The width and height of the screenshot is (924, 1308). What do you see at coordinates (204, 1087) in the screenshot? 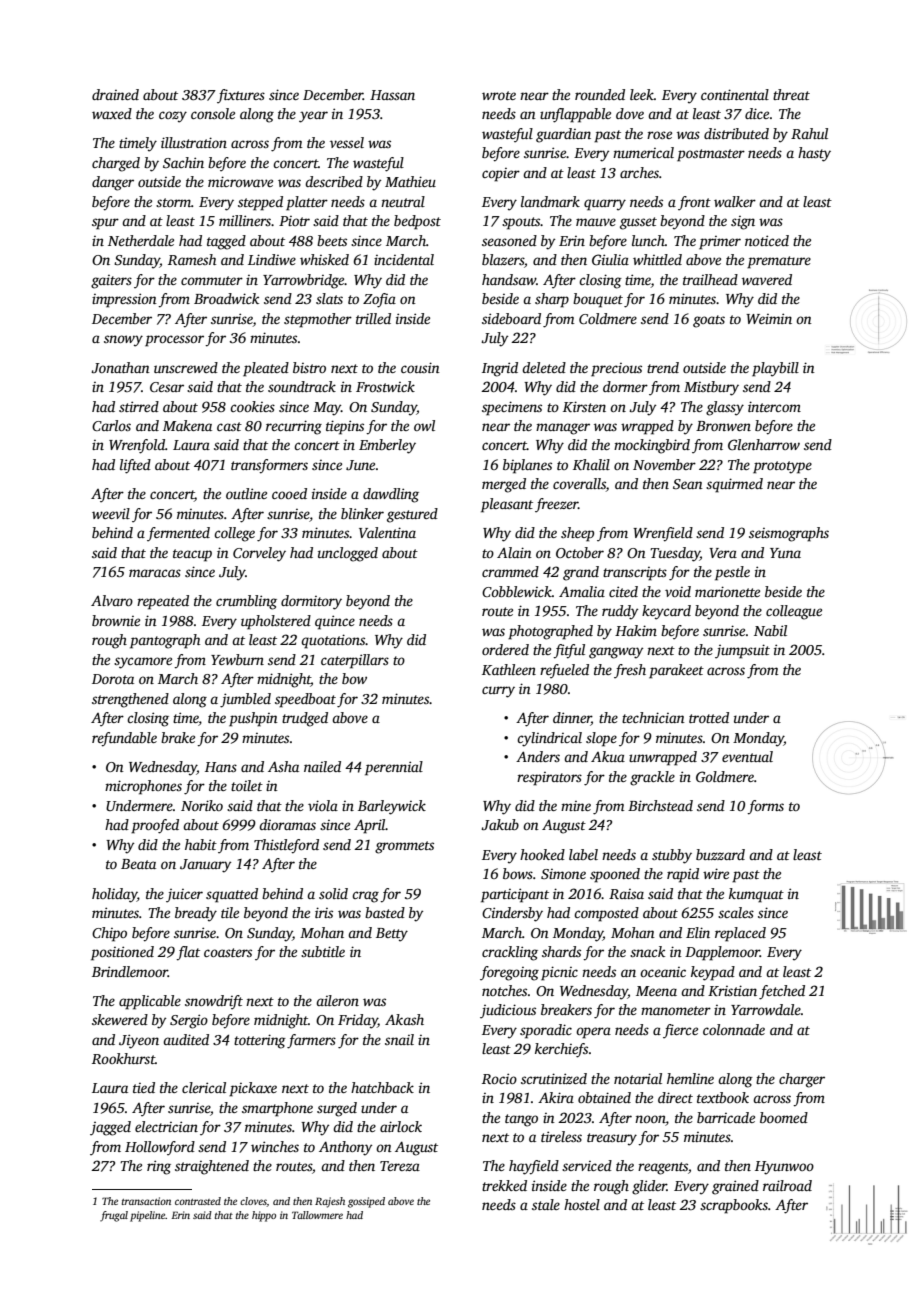
I see `clerical` at bounding box center [204, 1087].
